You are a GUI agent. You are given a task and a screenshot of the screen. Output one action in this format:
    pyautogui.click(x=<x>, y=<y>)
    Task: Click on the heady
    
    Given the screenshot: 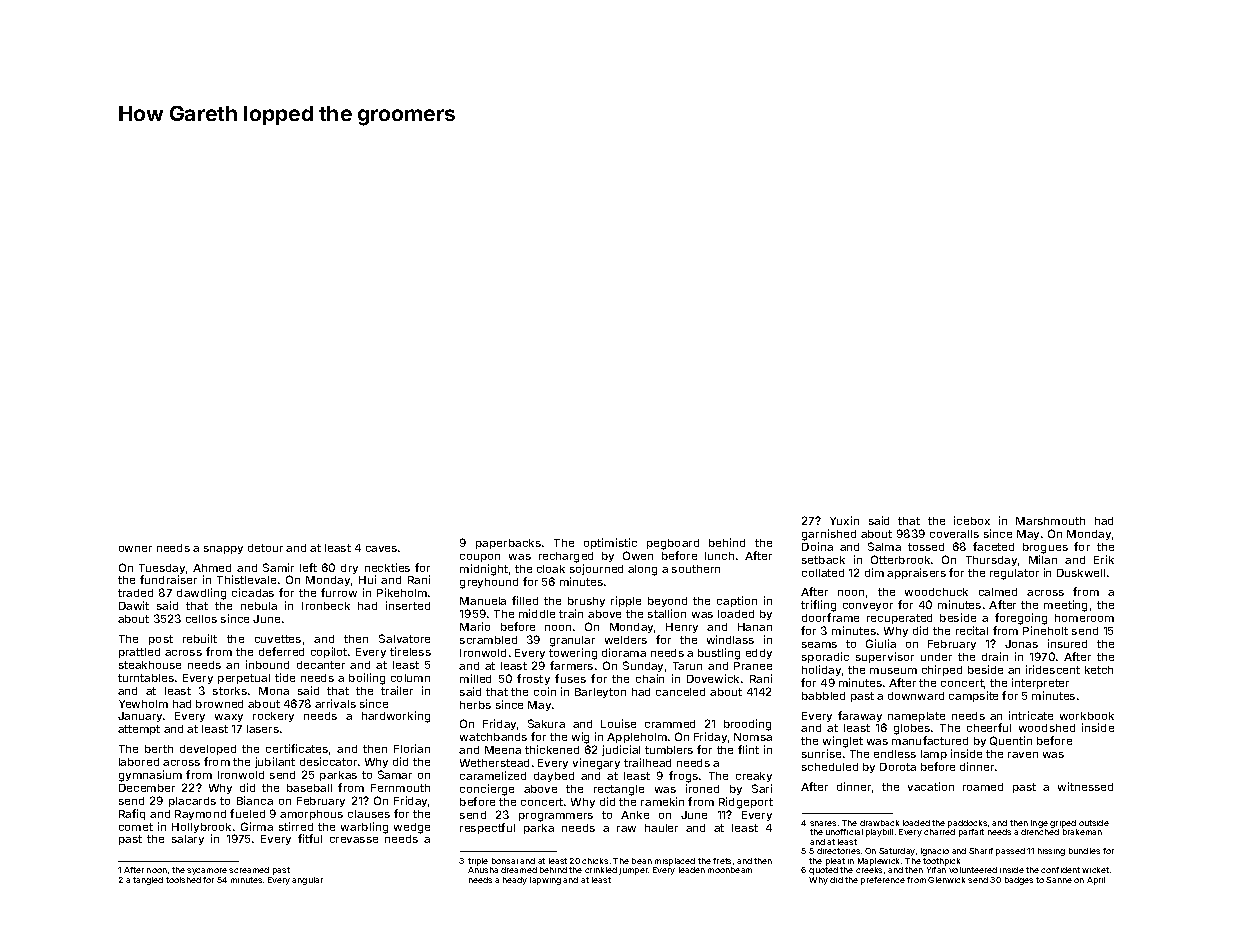 What is the action you would take?
    pyautogui.click(x=515, y=881)
